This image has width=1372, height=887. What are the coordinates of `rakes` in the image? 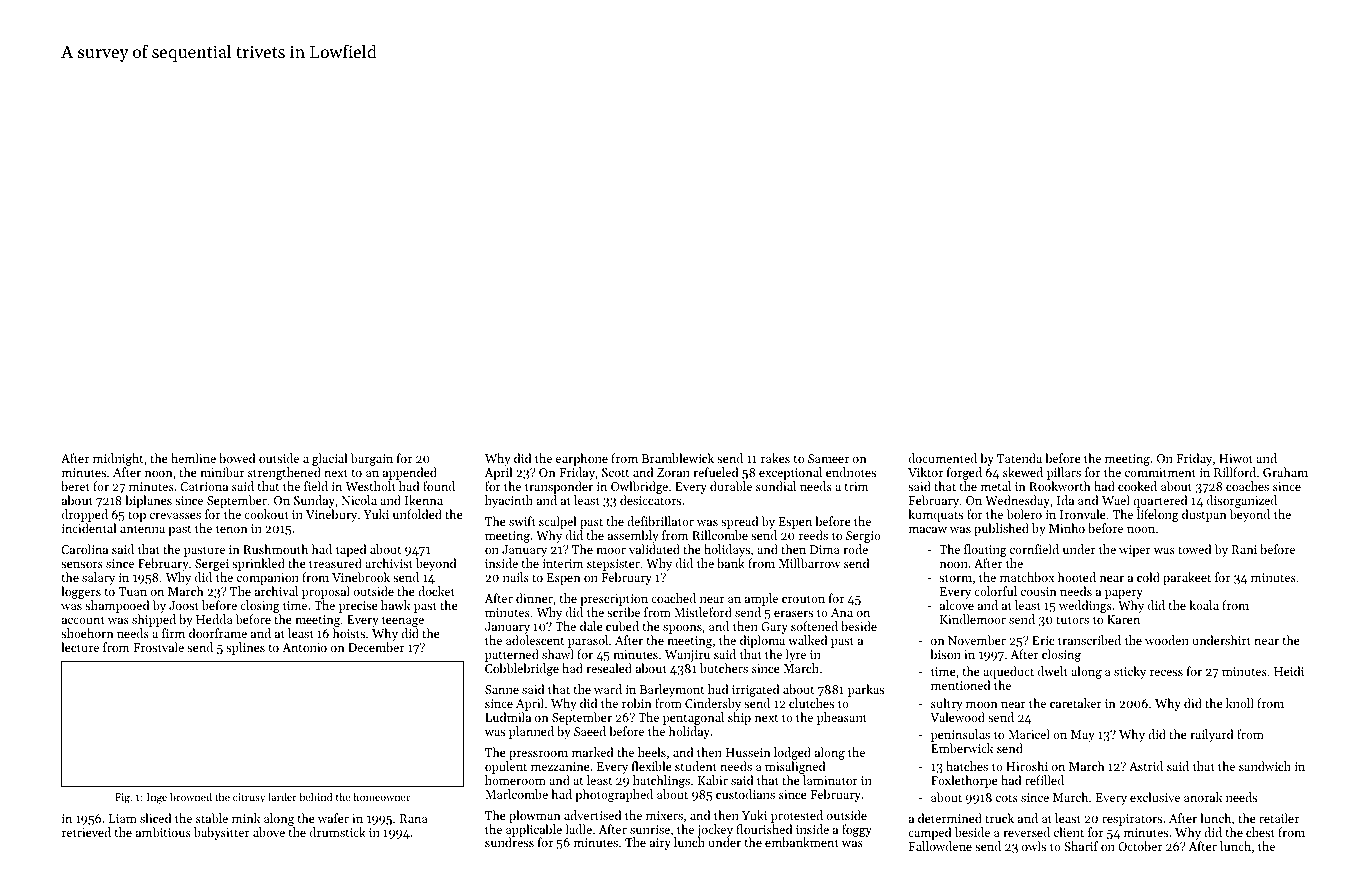 It's located at (775, 458).
